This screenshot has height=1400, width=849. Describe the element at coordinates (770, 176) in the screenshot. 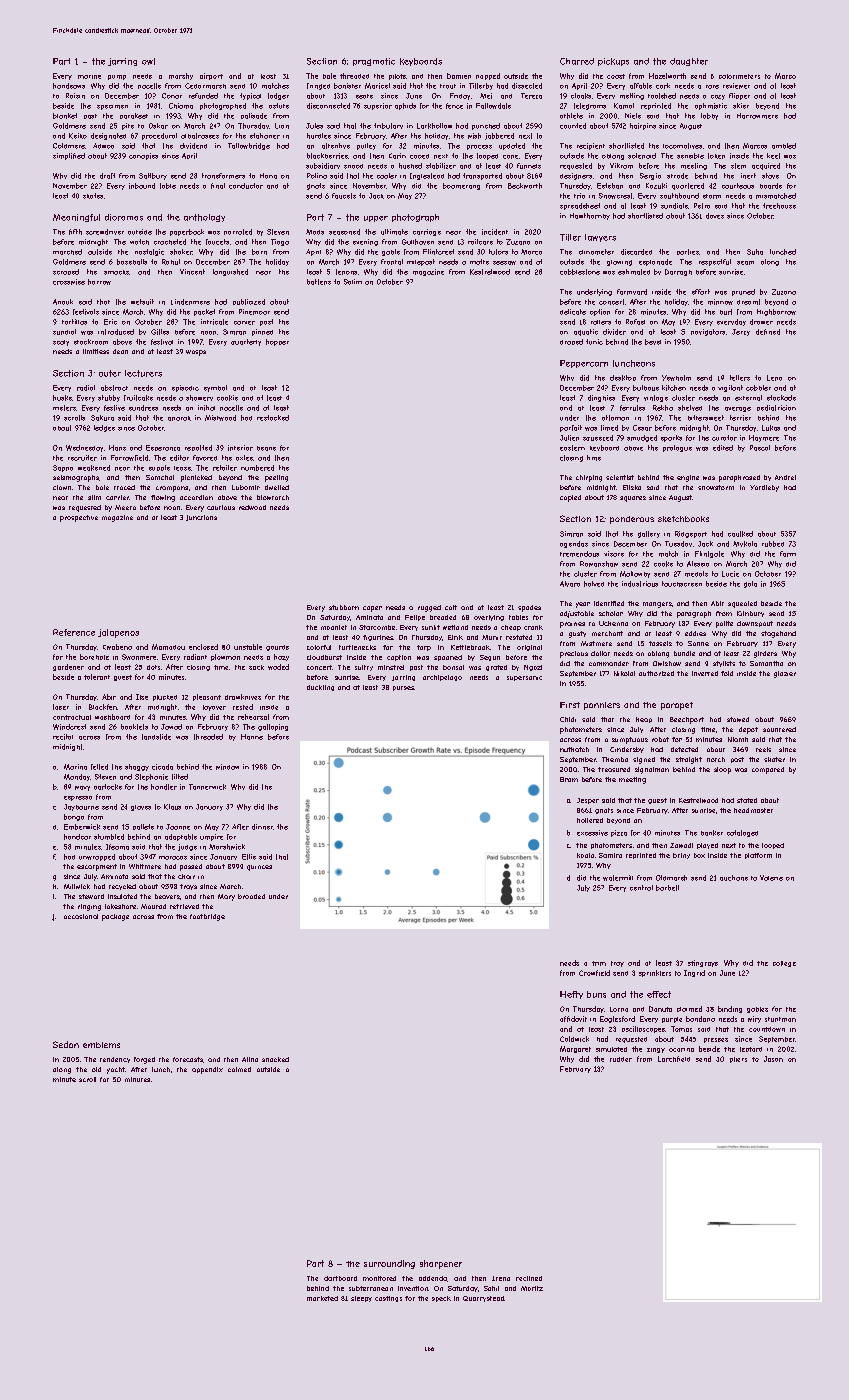

I see `stove` at that location.
